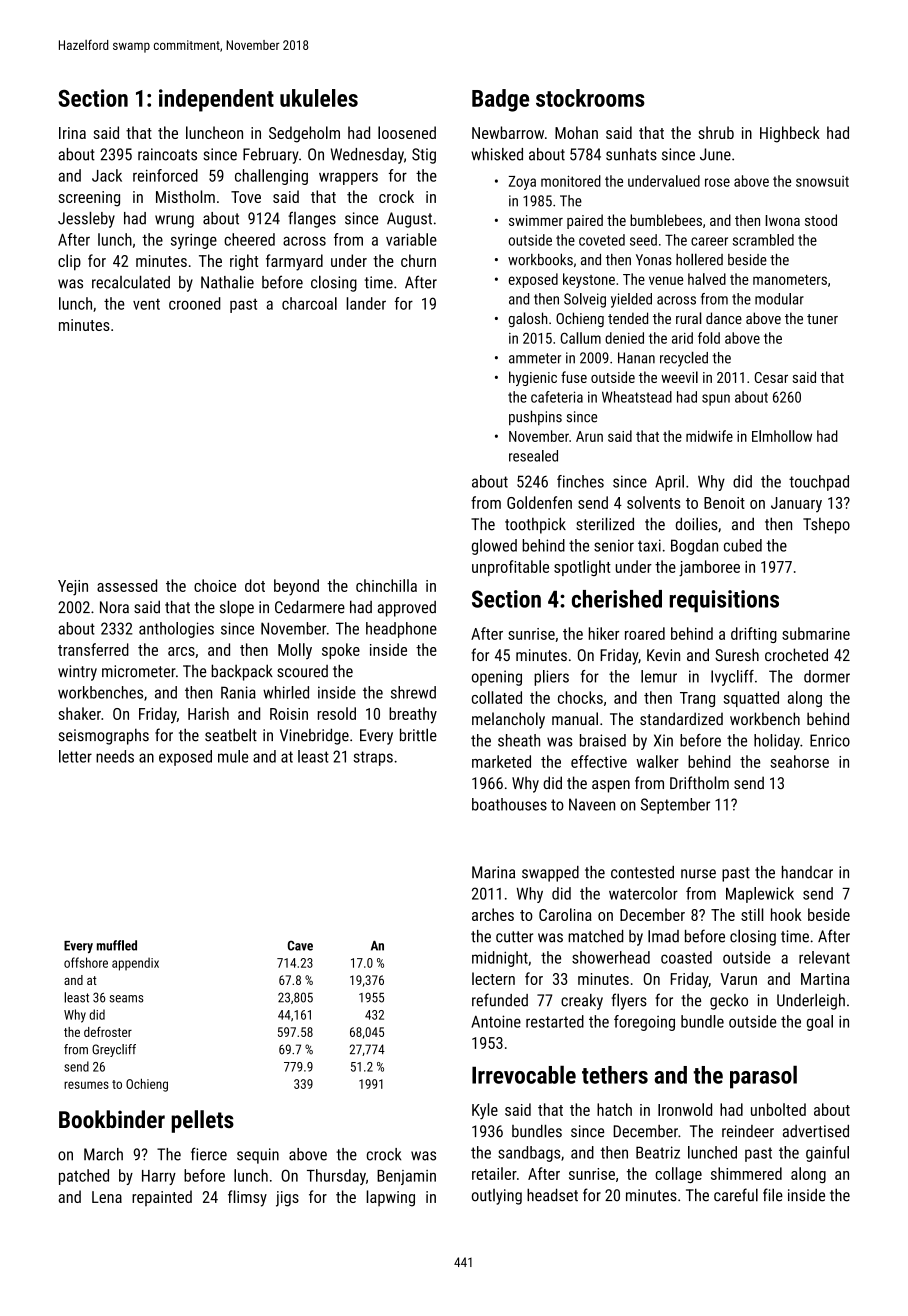  What do you see at coordinates (709, 568) in the screenshot?
I see `jamboree` at bounding box center [709, 568].
